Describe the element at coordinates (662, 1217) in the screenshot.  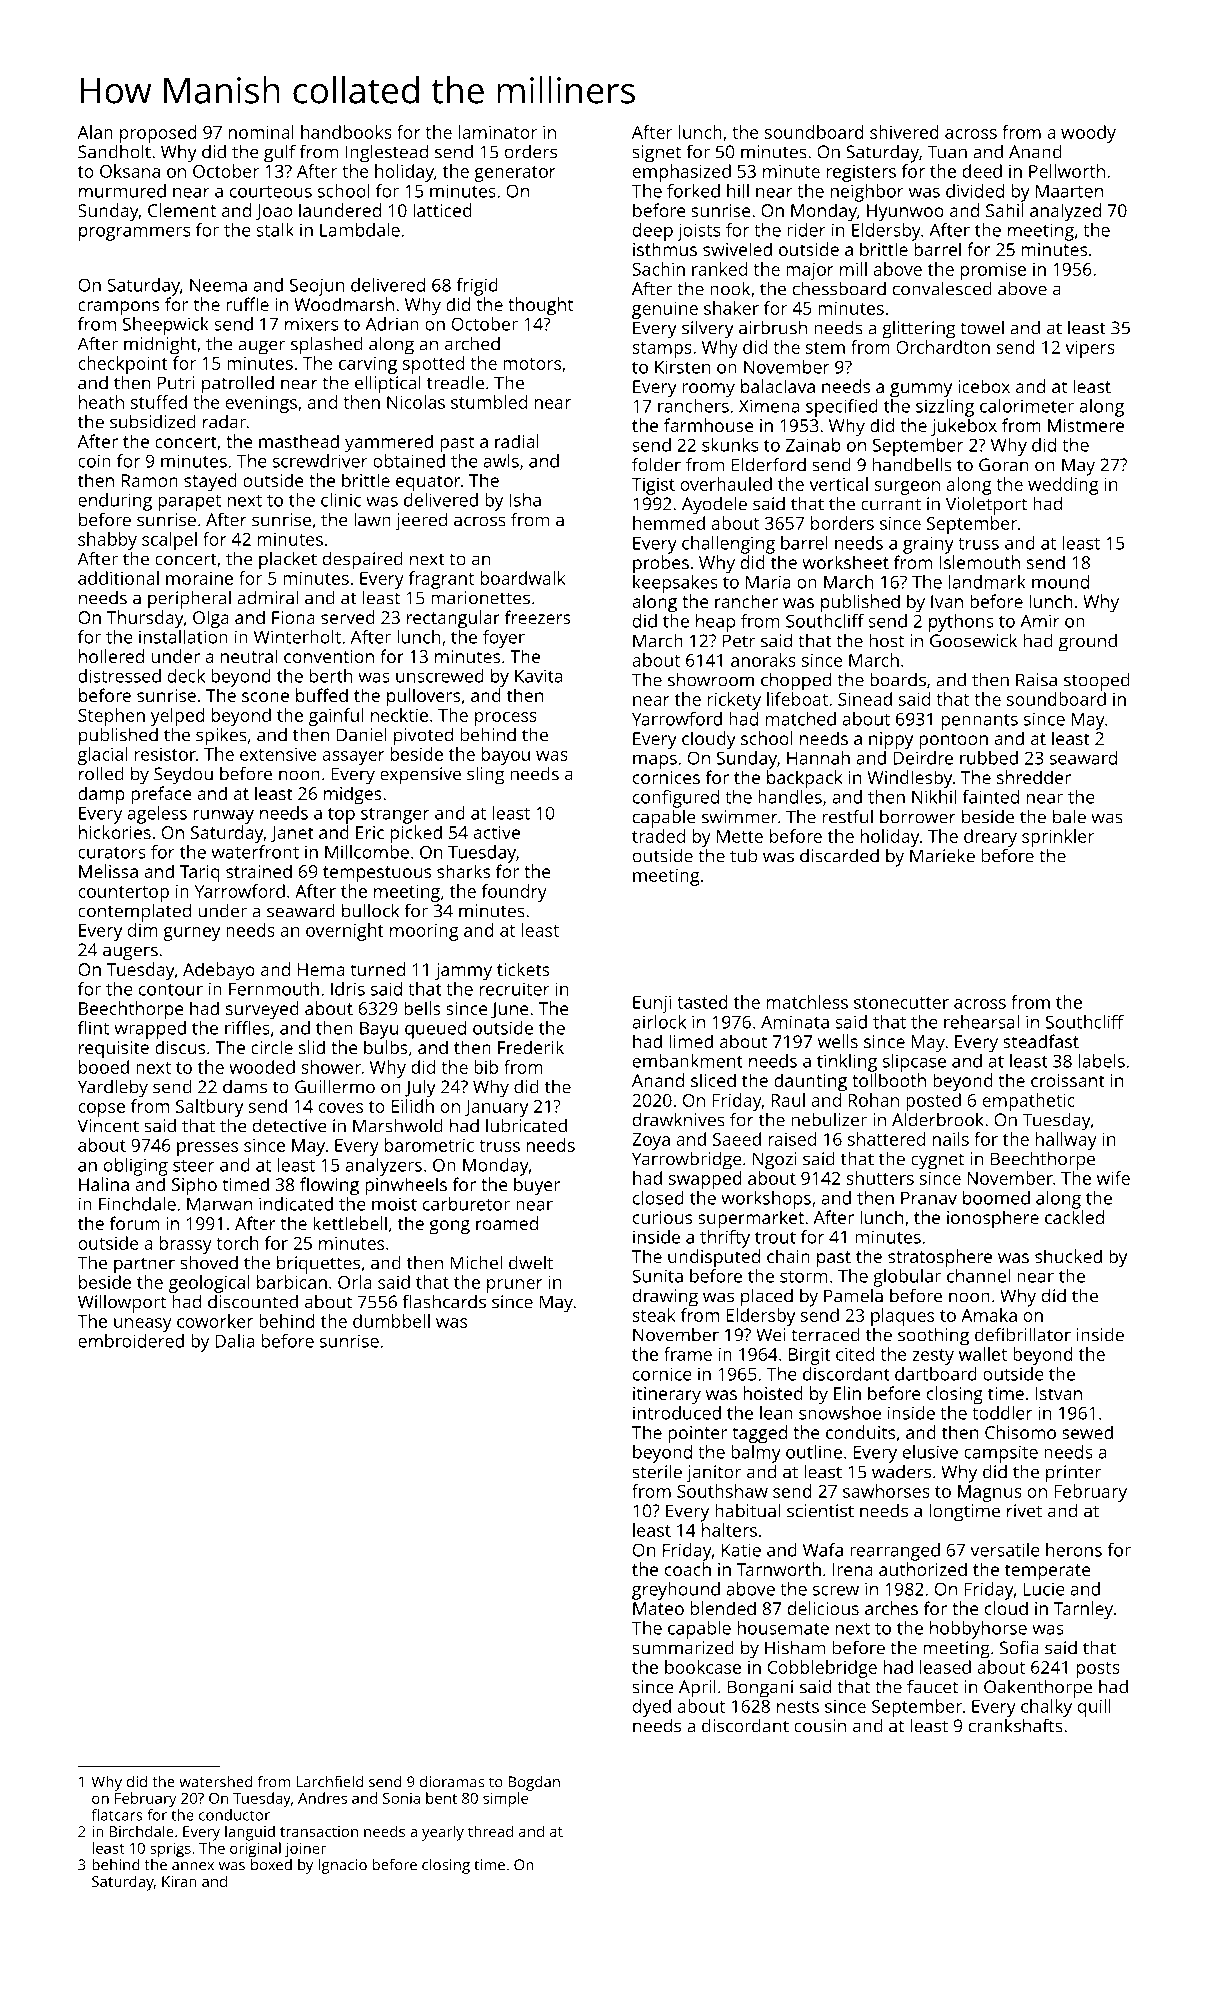
I see `curious` at that location.
